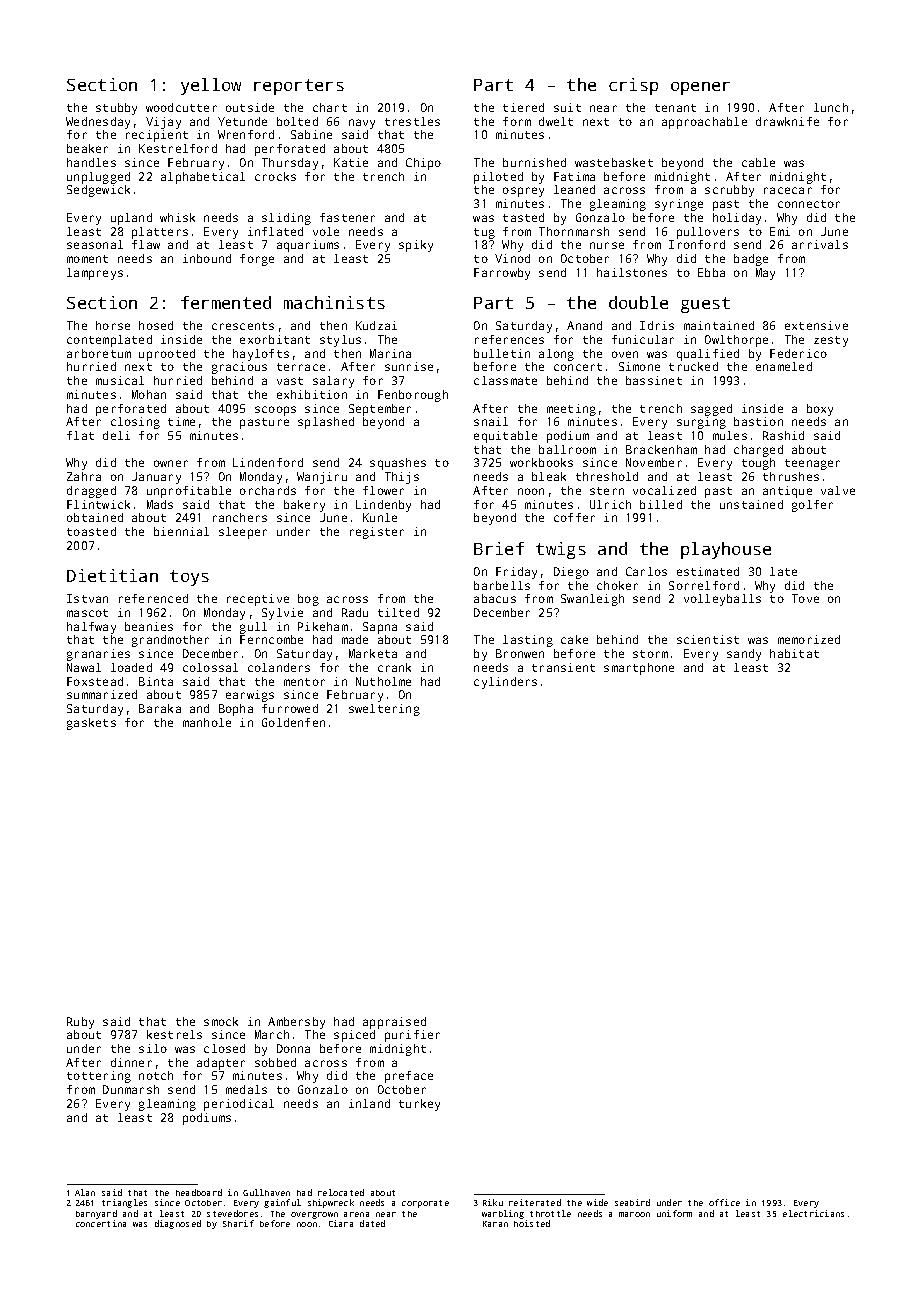 The image size is (924, 1308). Describe the element at coordinates (744, 655) in the screenshot. I see `sandy` at that location.
